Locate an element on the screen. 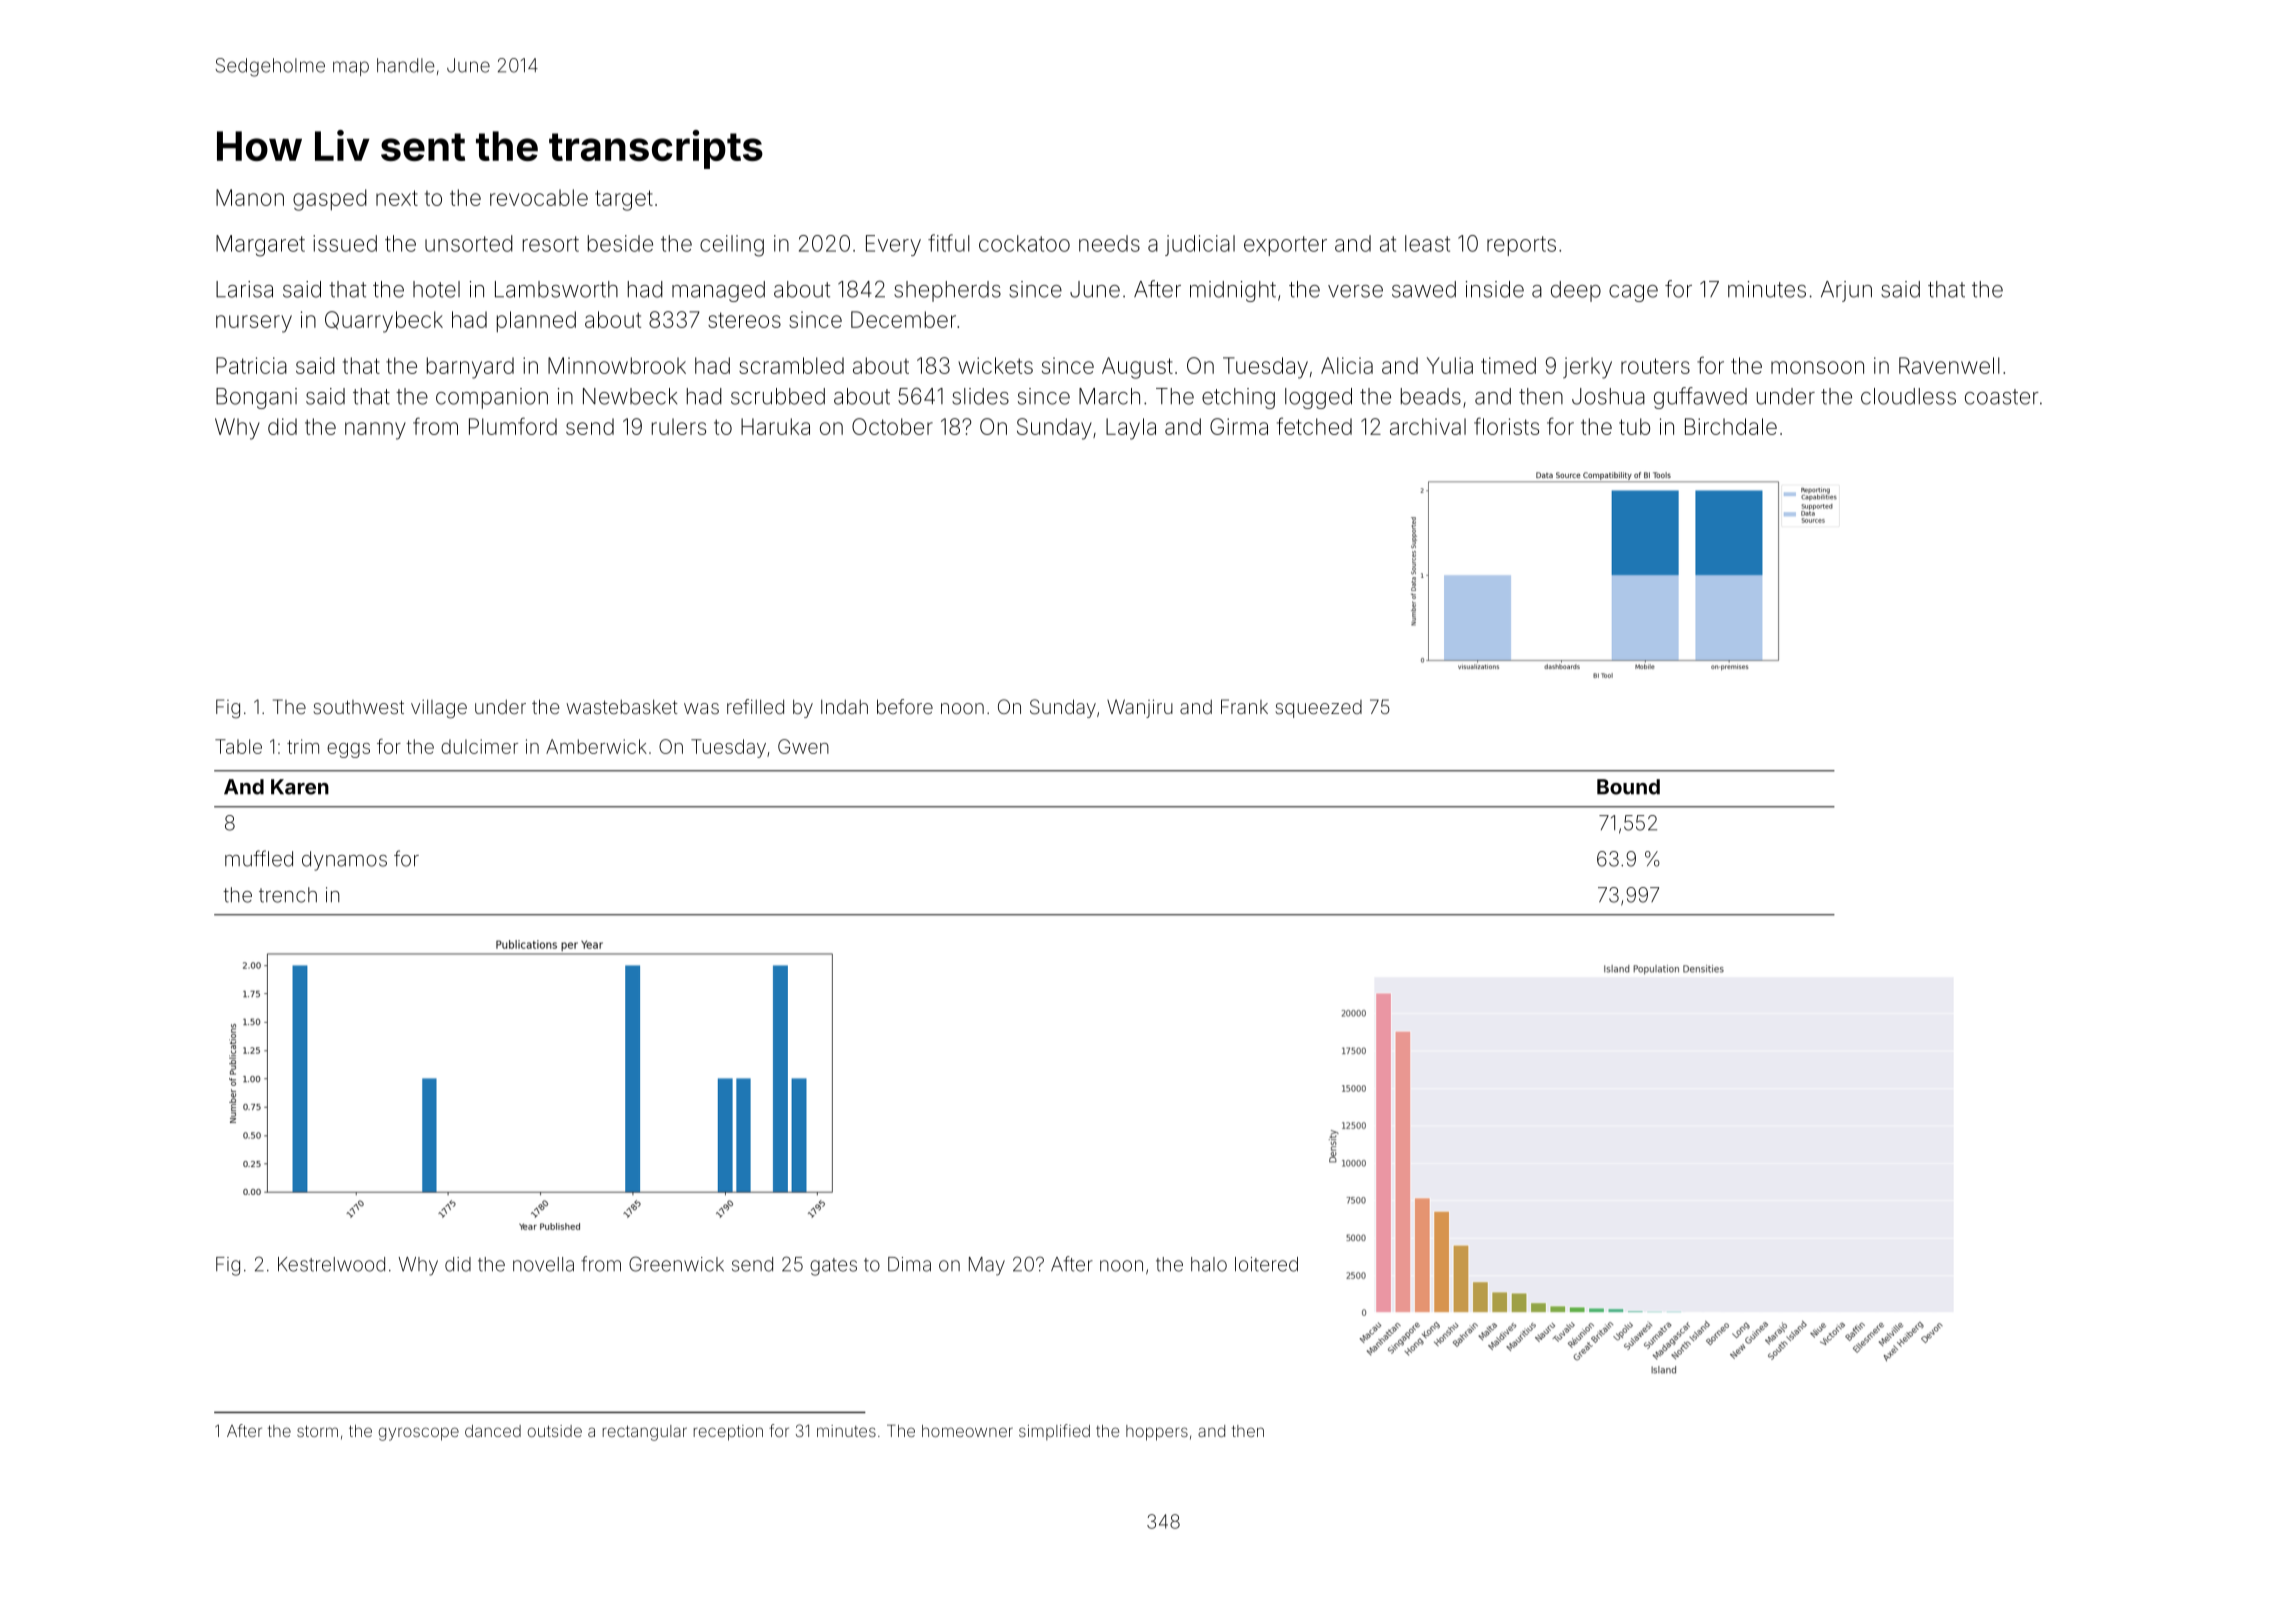 Image resolution: width=2292 pixels, height=1620 pixels. squeezed is located at coordinates (1318, 709).
